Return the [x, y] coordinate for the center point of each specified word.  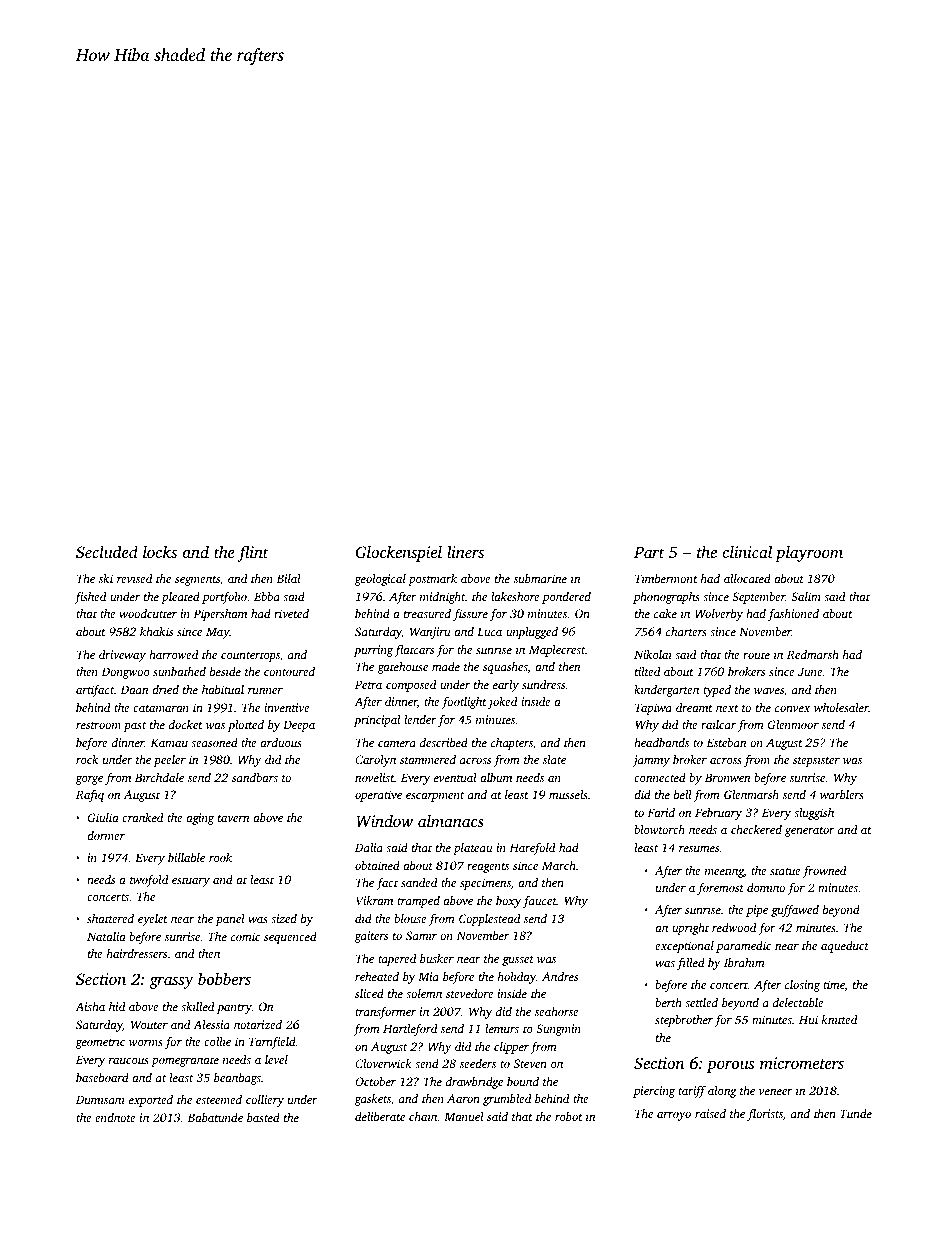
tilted [647, 671]
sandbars [255, 777]
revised [134, 578]
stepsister [816, 761]
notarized [258, 1024]
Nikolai [653, 654]
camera [397, 744]
